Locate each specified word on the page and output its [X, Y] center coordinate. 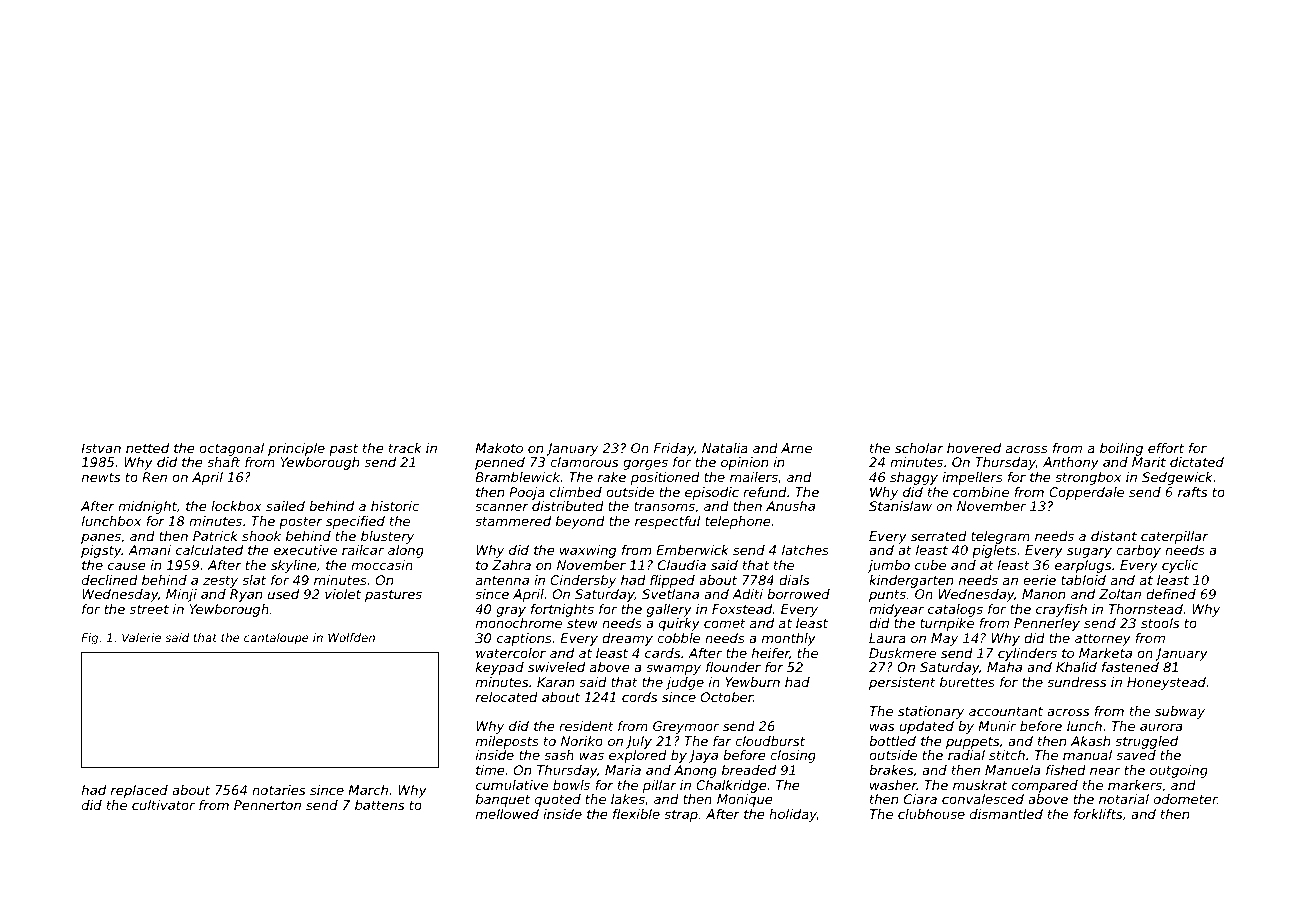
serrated [939, 536]
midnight [147, 507]
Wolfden [351, 637]
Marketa [1105, 653]
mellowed [507, 814]
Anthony [1071, 463]
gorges [645, 464]
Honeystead [1166, 683]
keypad [500, 668]
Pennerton [267, 805]
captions [524, 639]
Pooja [527, 493]
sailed [285, 506]
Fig [89, 639]
